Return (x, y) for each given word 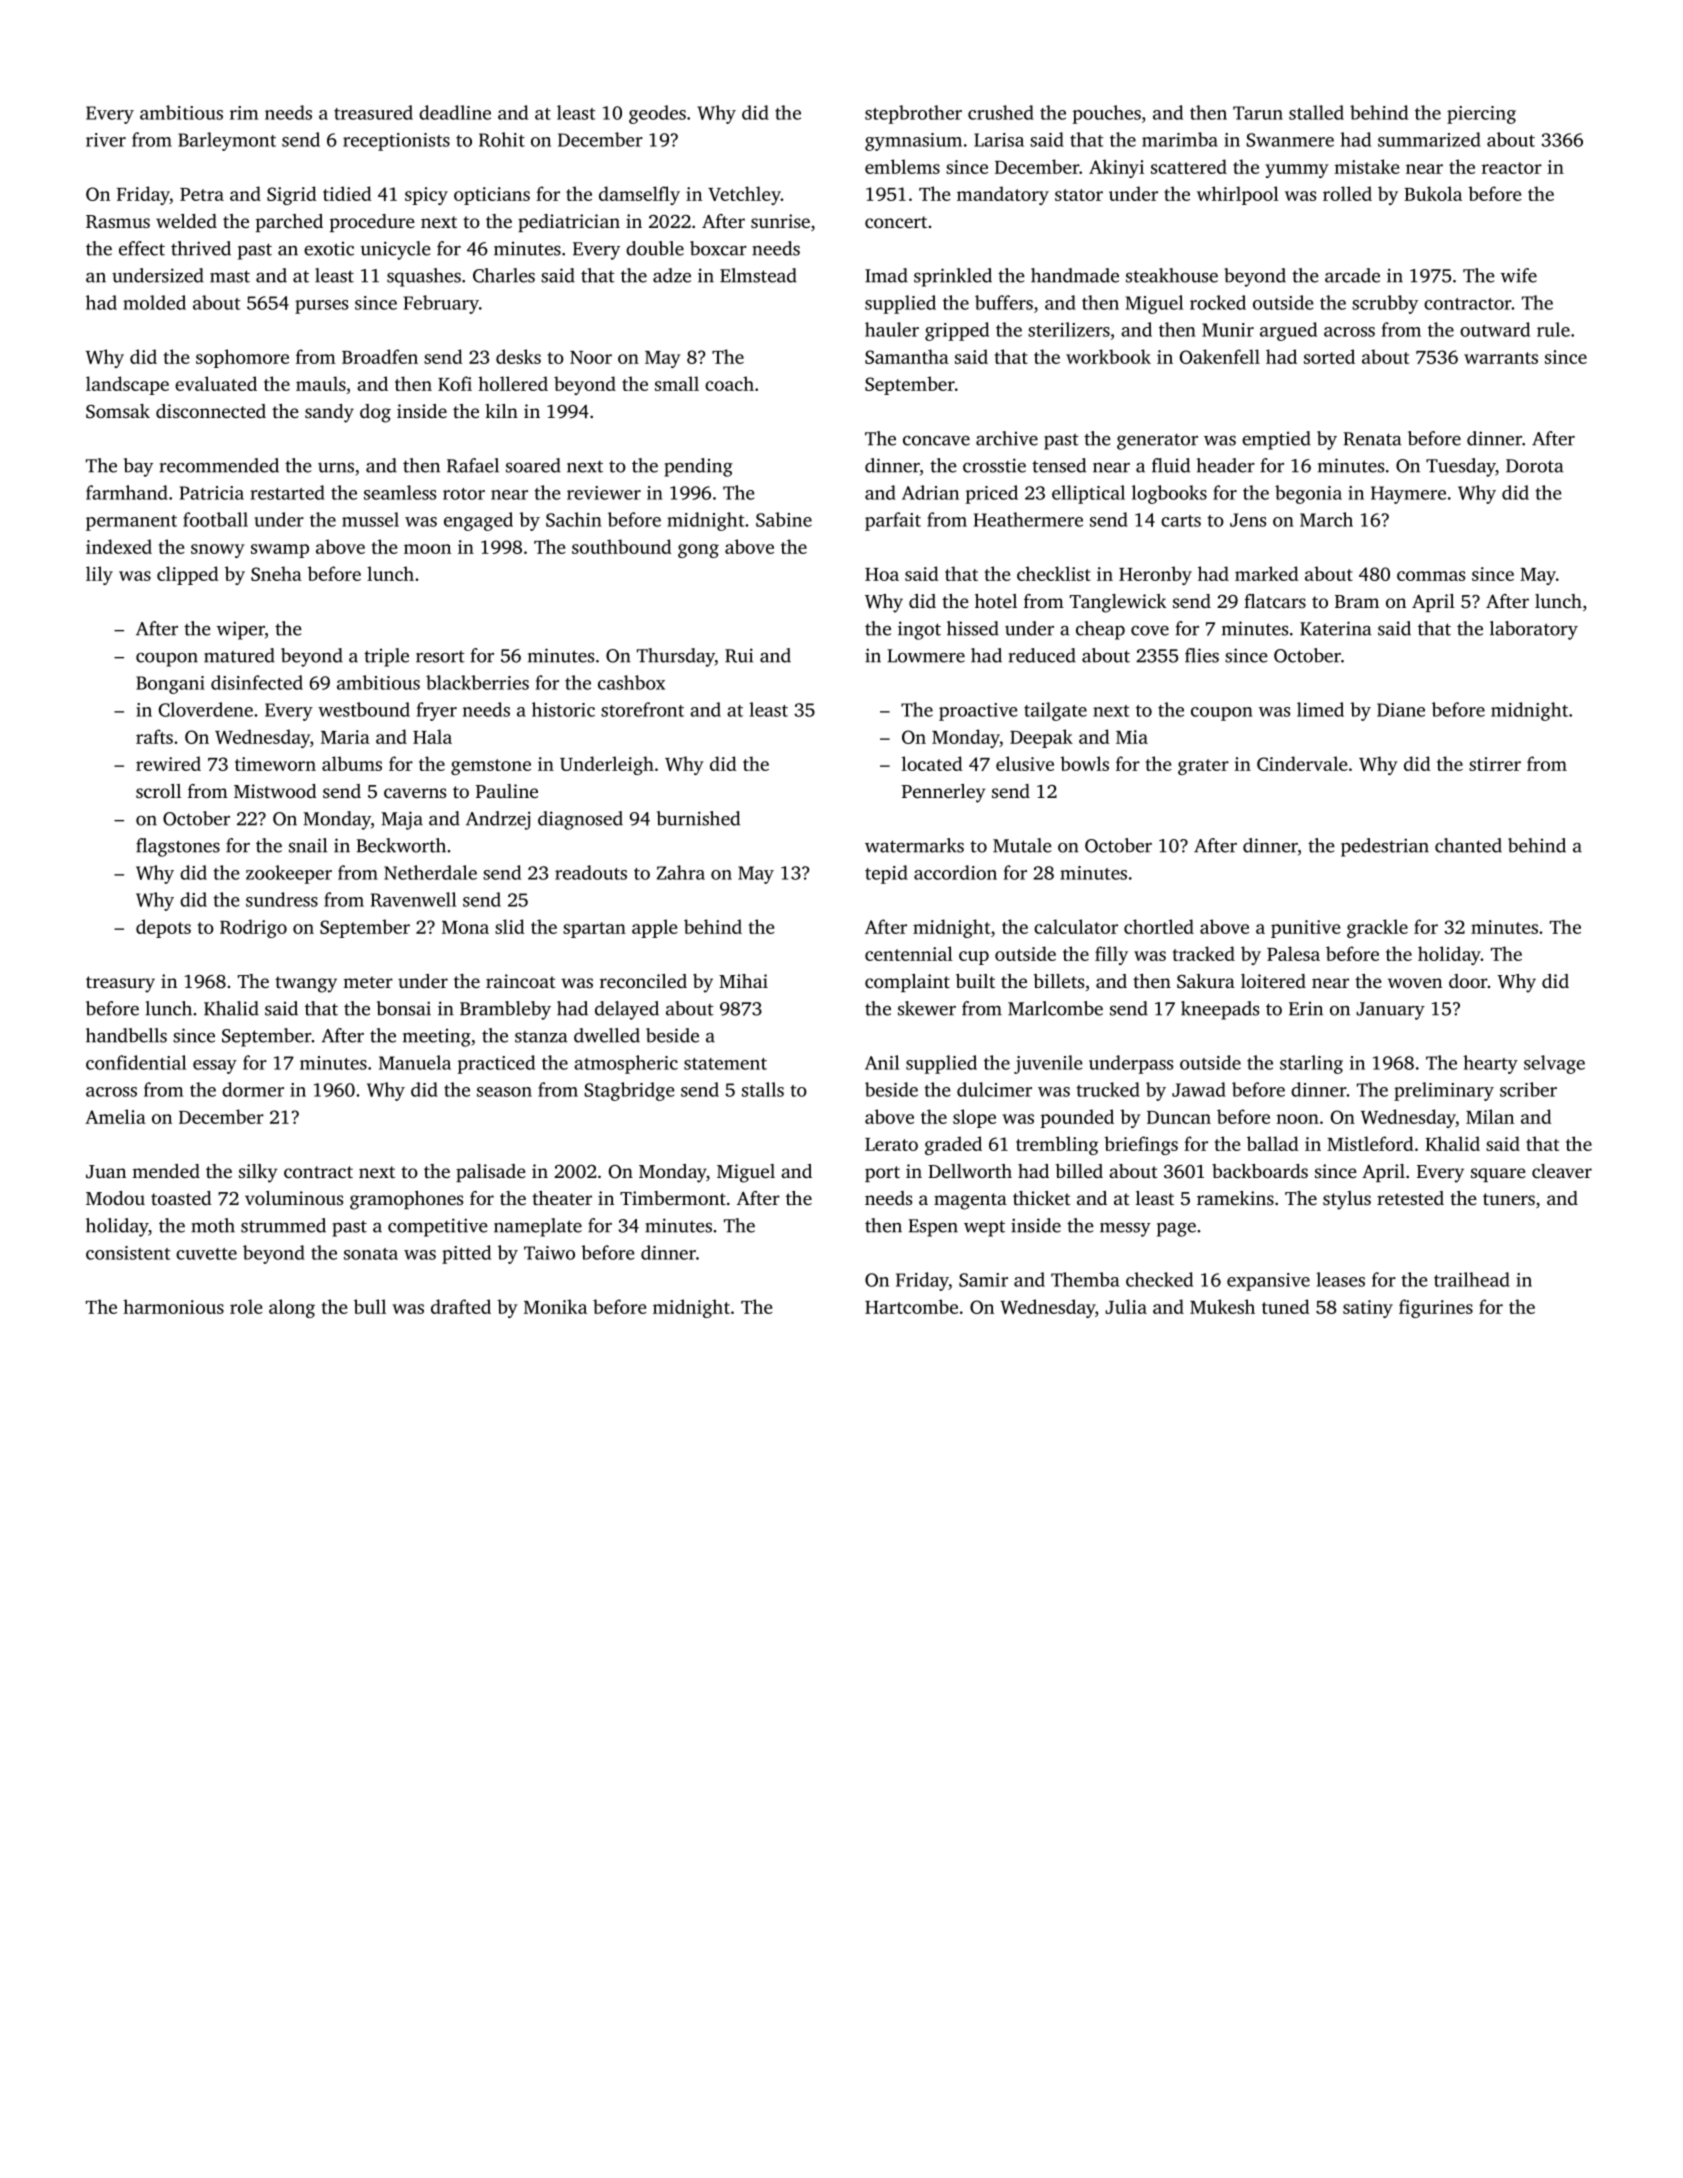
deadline (455, 112)
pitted (466, 1254)
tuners (1509, 1199)
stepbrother (913, 114)
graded (953, 1145)
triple (386, 657)
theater (562, 1198)
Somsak (118, 411)
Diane (1401, 710)
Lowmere (926, 656)
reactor (1512, 168)
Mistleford (1370, 1143)
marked (1267, 573)
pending (698, 467)
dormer (253, 1089)
